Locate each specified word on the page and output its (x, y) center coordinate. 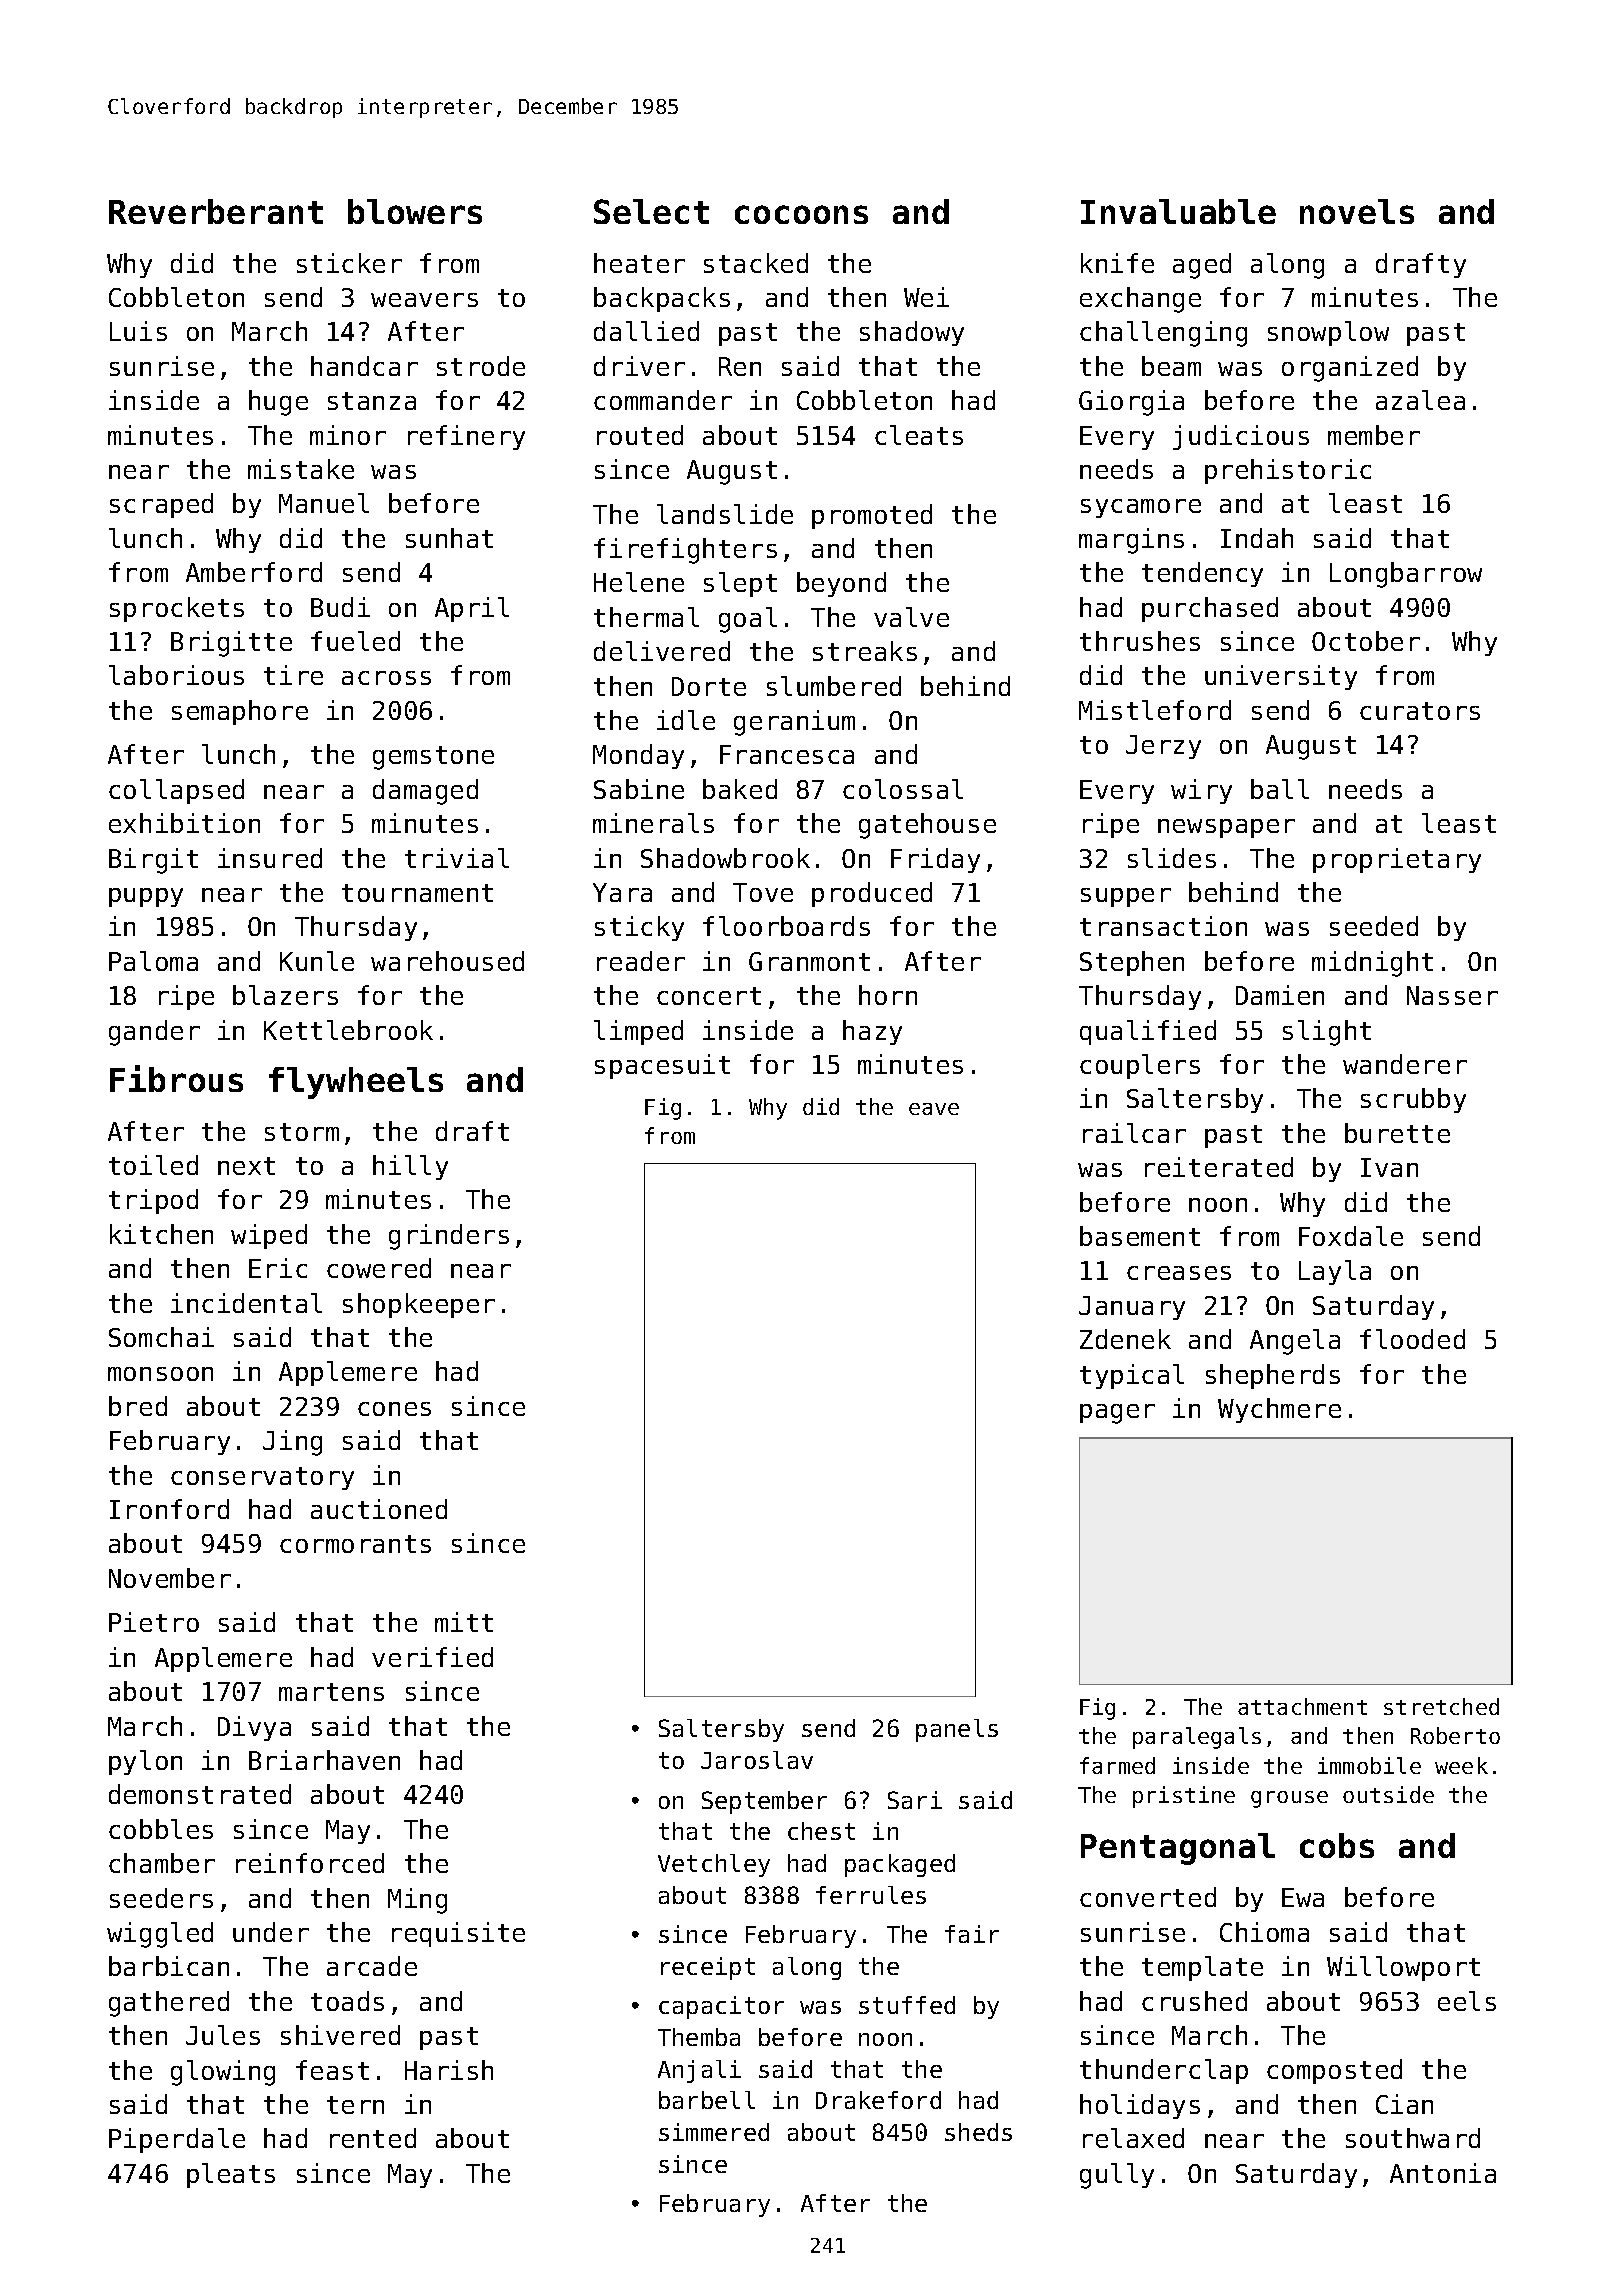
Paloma (153, 961)
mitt (464, 1622)
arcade (372, 1966)
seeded (1374, 926)
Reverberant (216, 211)
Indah (1257, 538)
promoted (872, 516)
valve (911, 617)
